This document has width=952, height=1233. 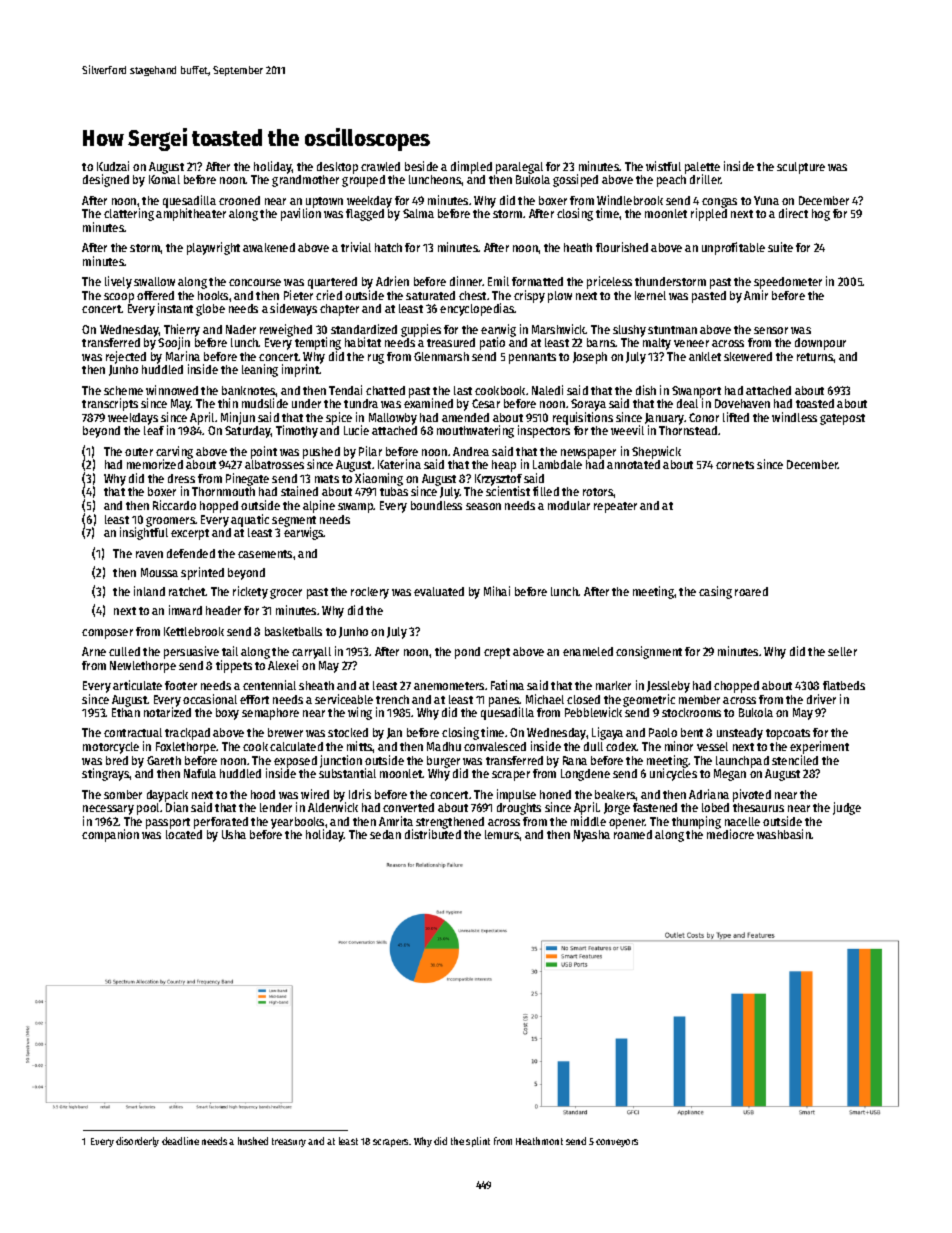 What do you see at coordinates (617, 1143) in the document?
I see `conveyors` at bounding box center [617, 1143].
